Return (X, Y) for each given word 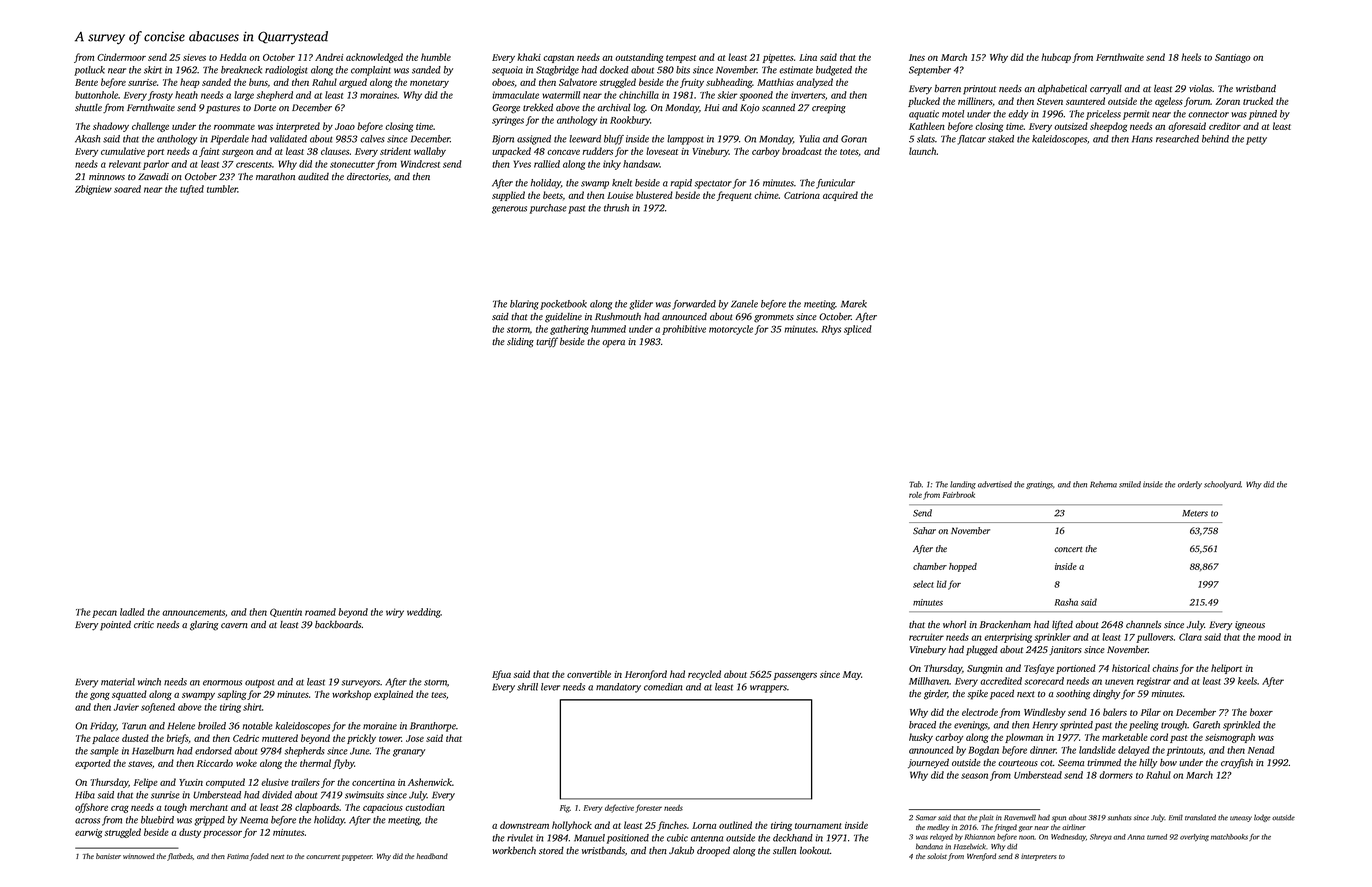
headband (432, 856)
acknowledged (374, 58)
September (930, 71)
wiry (395, 613)
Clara (1190, 637)
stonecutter (352, 165)
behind (1215, 139)
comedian (663, 687)
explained (393, 695)
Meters (1195, 513)
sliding (520, 342)
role (915, 495)
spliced (858, 330)
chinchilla (639, 95)
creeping (829, 109)
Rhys (831, 330)
